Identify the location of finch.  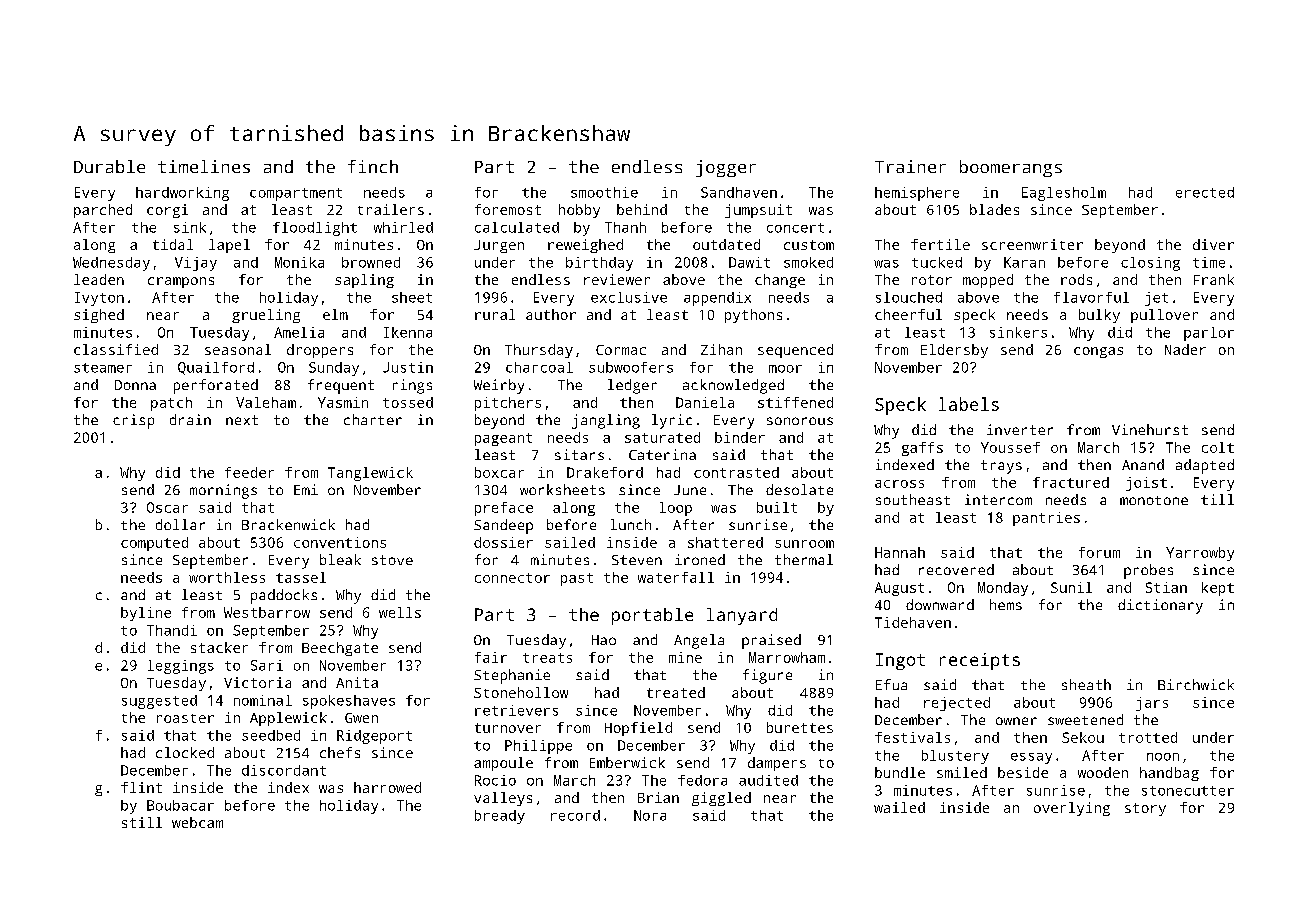
(373, 166).
